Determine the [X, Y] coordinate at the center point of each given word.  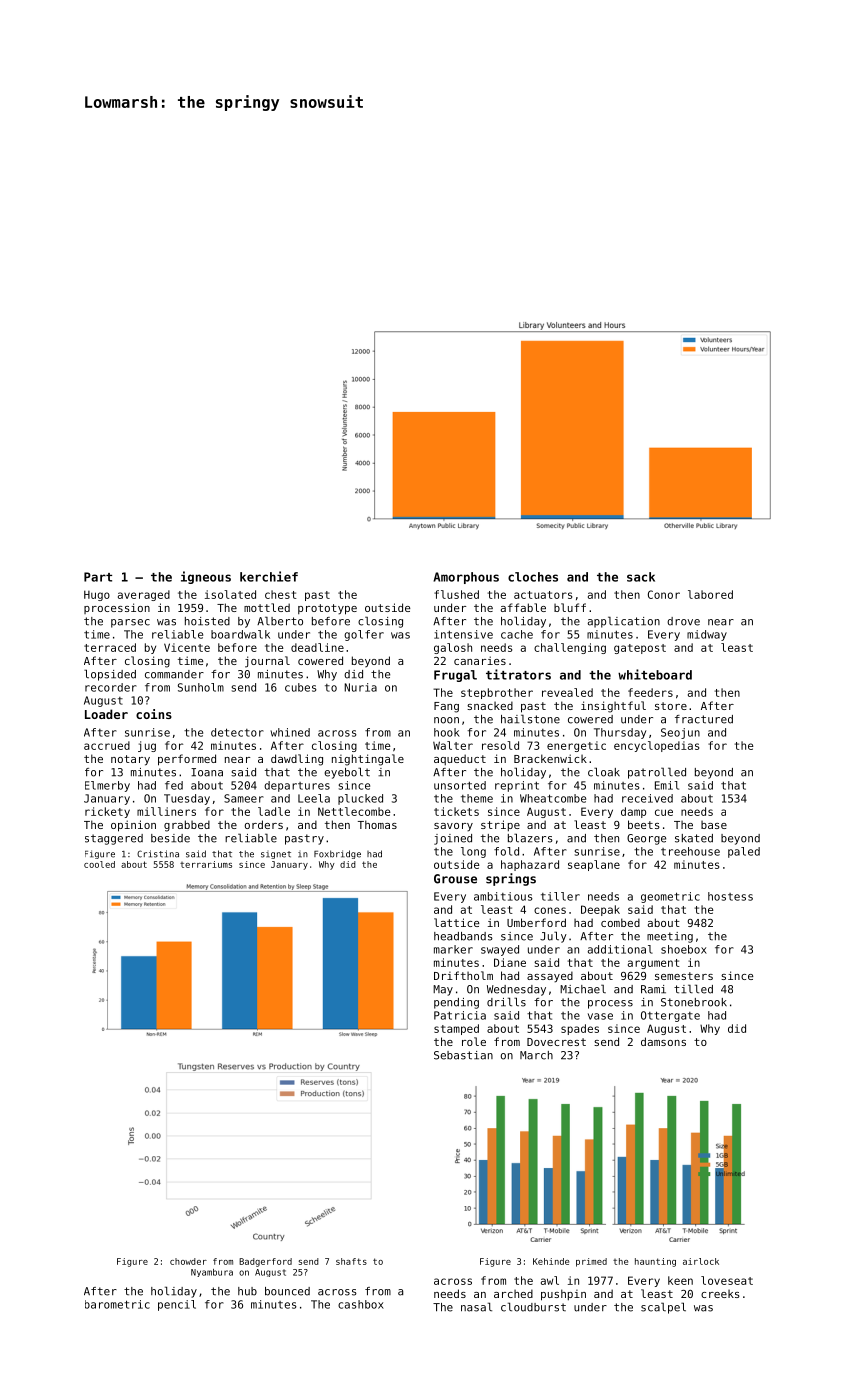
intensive [463, 634]
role [474, 1041]
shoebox [684, 949]
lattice [456, 922]
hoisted [207, 621]
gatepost [640, 649]
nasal [476, 1307]
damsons [663, 1041]
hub [247, 1291]
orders [264, 824]
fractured [704, 719]
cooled [99, 864]
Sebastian [463, 1055]
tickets [456, 811]
